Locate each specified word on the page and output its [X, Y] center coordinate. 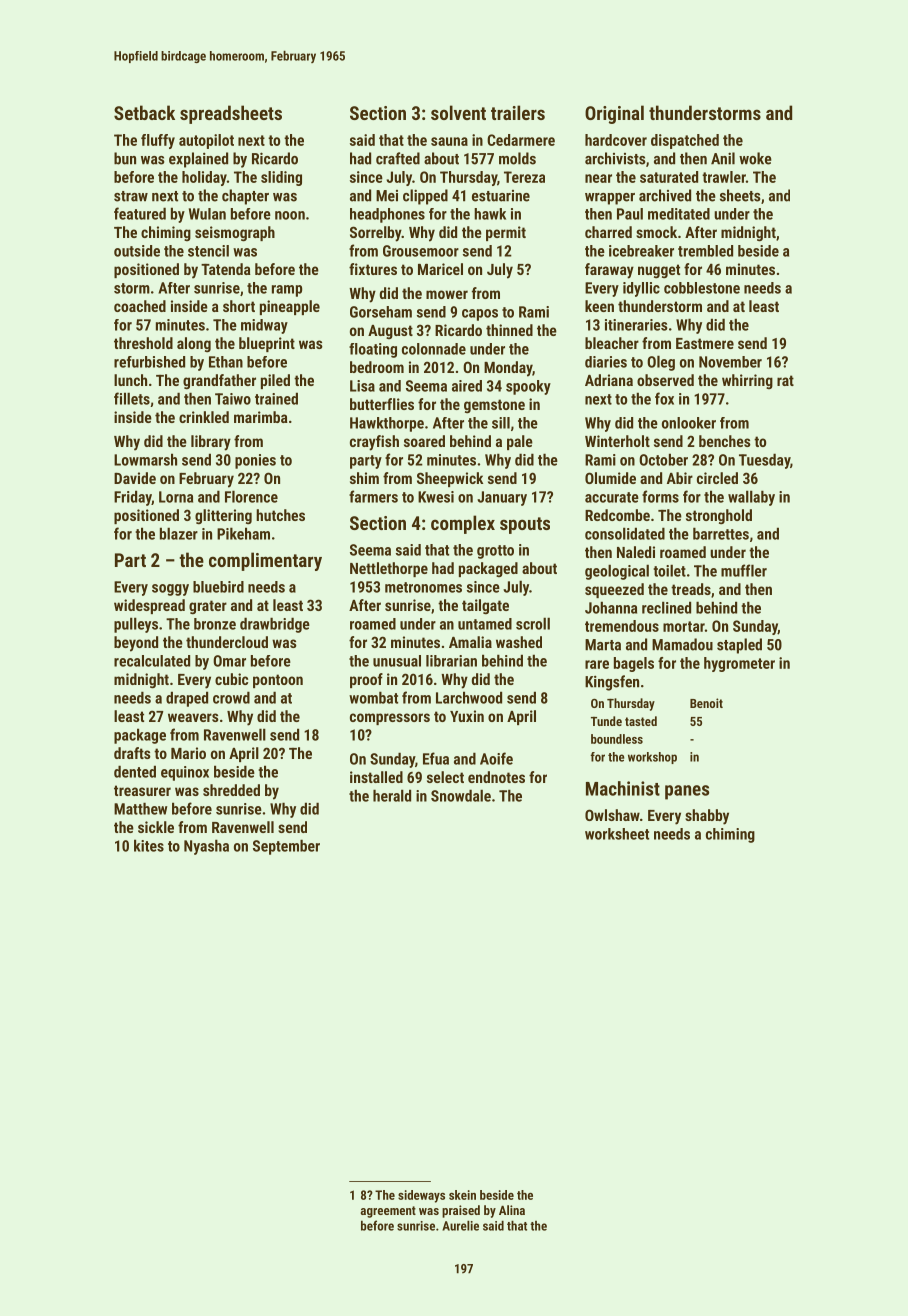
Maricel [440, 269]
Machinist [623, 788]
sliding [281, 178]
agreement [388, 1212]
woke [755, 158]
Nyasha [206, 847]
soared [424, 441]
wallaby [751, 498]
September [286, 847]
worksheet [617, 834]
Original [614, 114]
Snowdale [461, 795]
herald [392, 795]
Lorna [176, 497]
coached [140, 306]
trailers [518, 112]
